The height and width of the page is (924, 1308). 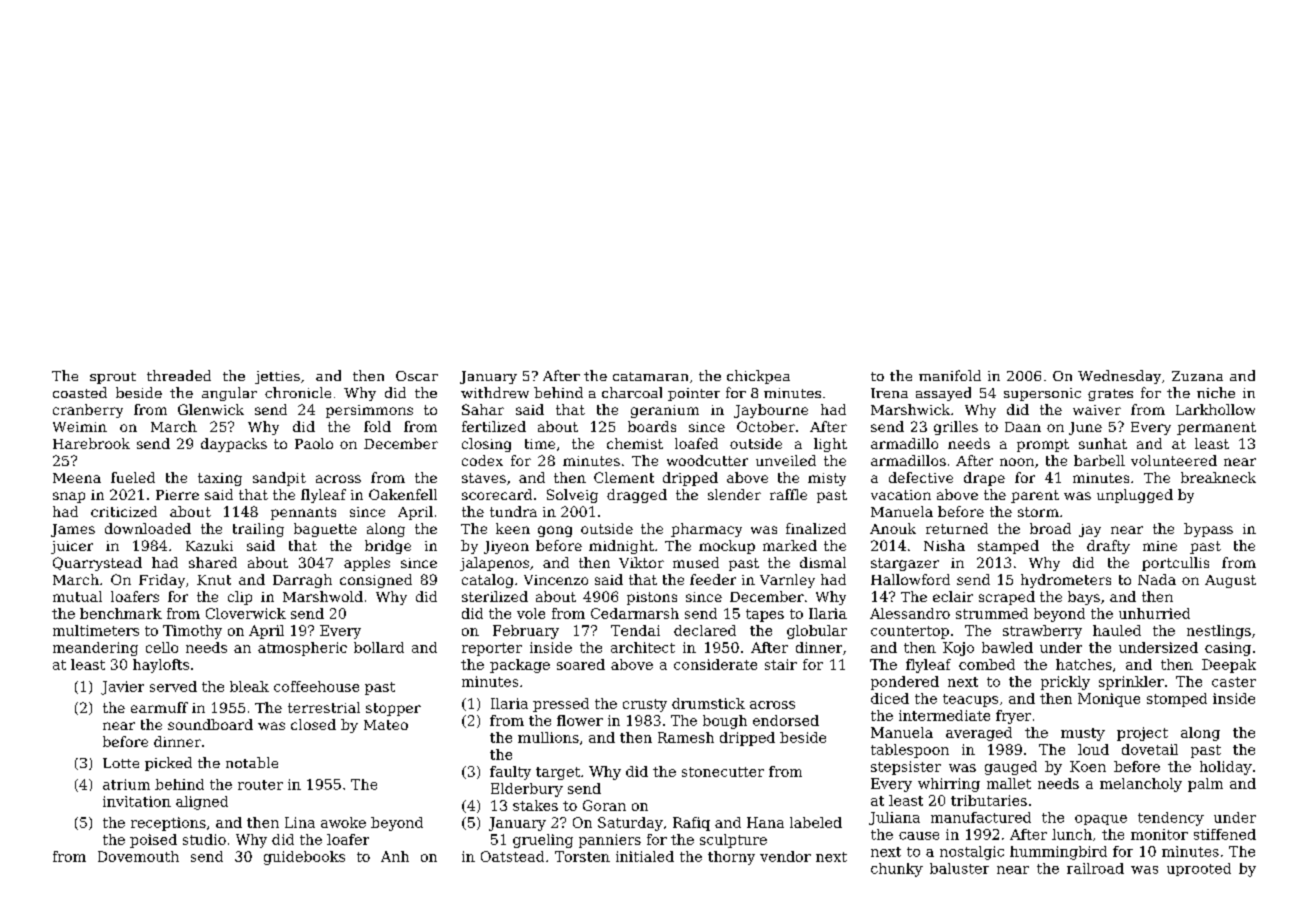 I want to click on persimmons, so click(x=369, y=411).
